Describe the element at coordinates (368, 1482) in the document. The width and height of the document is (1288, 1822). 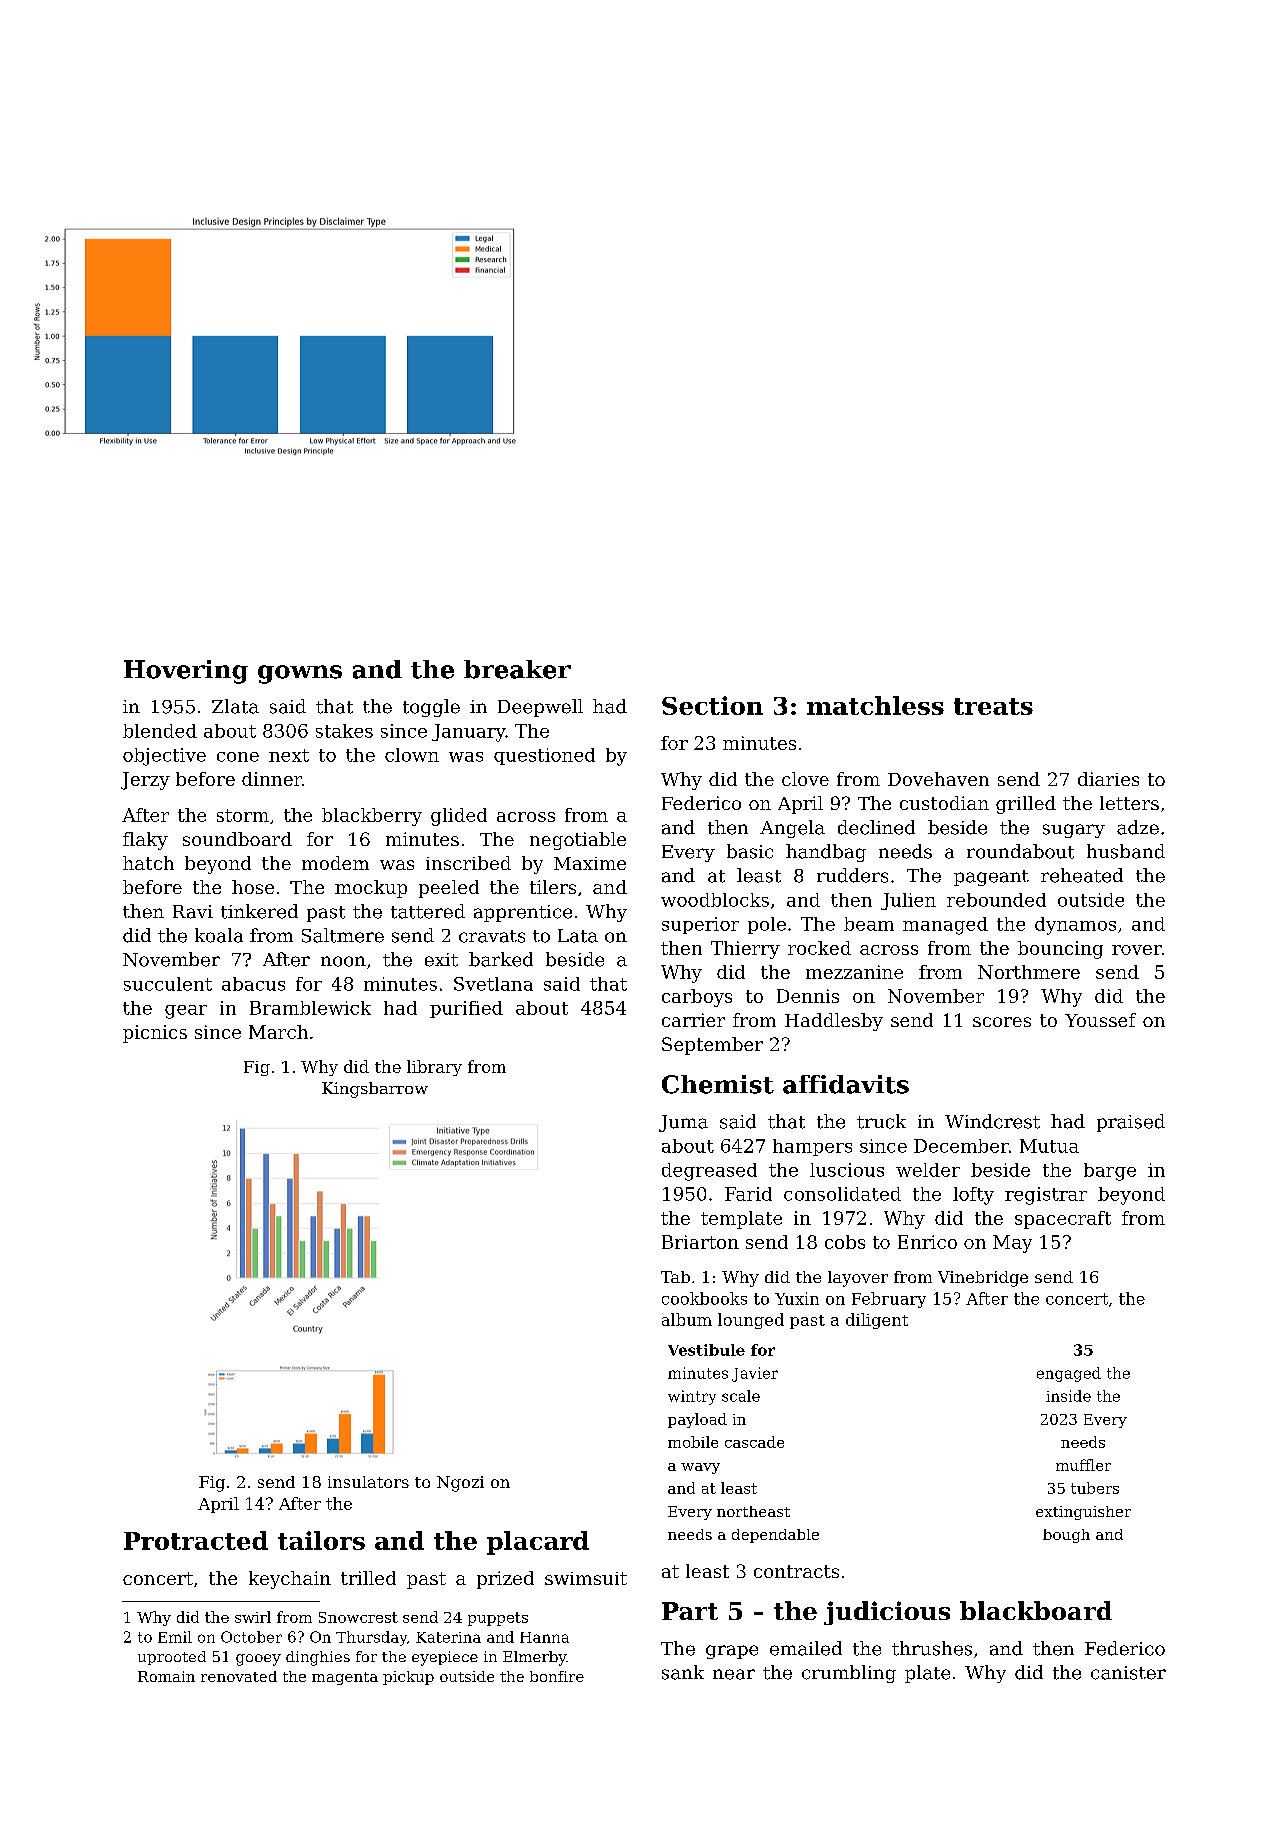
I see `insulators` at that location.
